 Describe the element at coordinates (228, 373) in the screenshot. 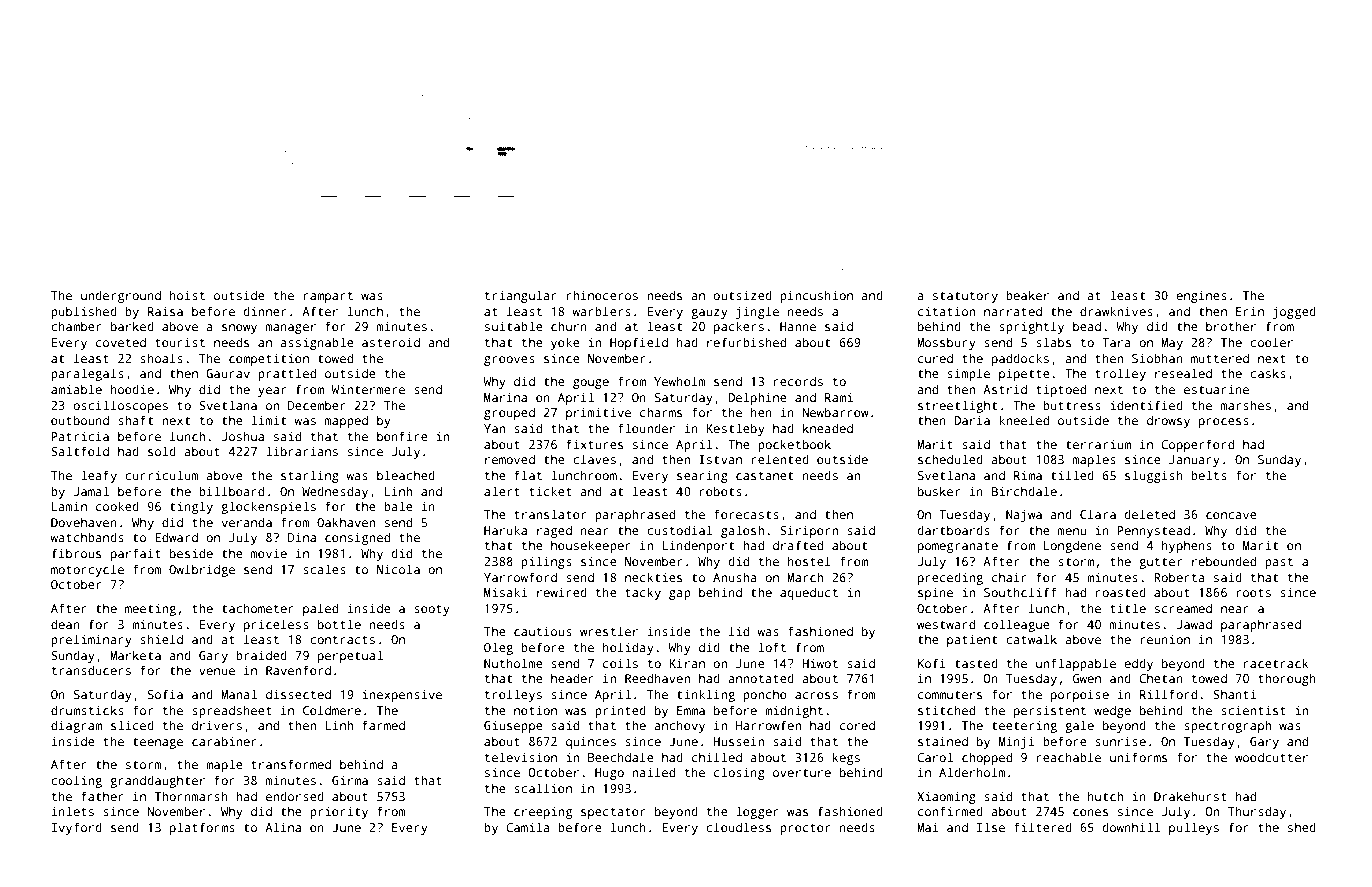

I see `Gaurav` at that location.
